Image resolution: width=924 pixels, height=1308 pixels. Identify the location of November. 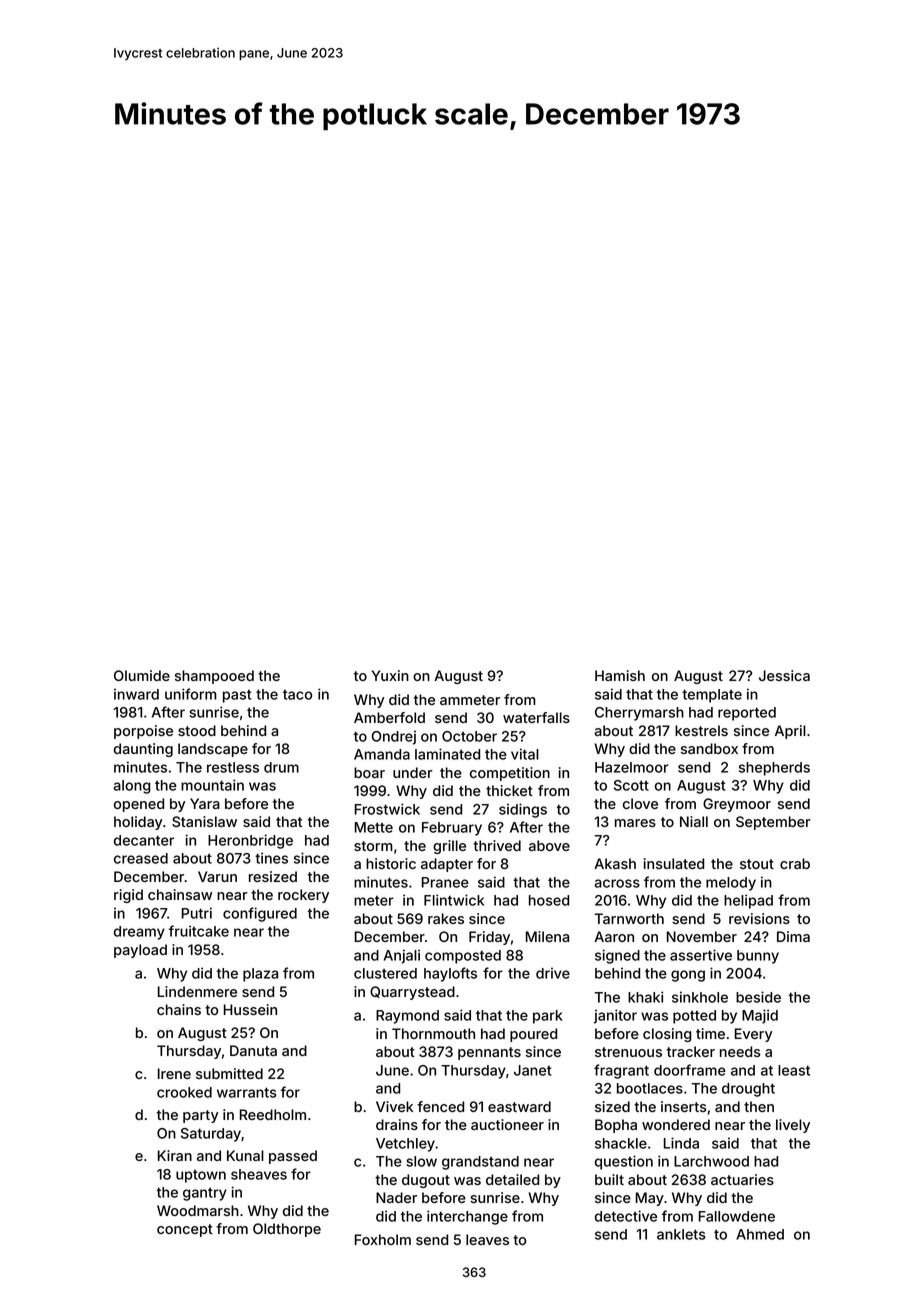
(702, 936).
